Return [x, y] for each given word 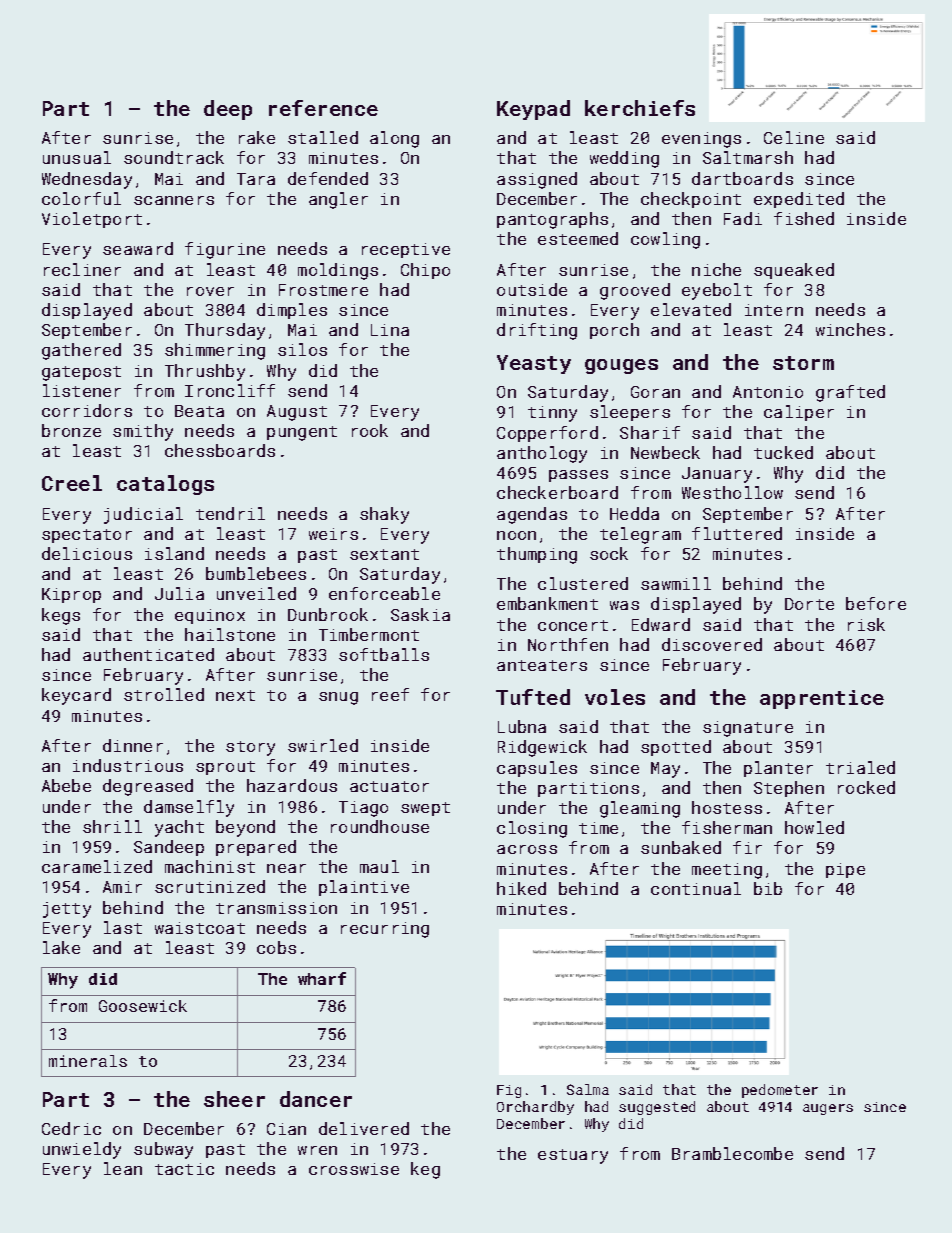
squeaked [794, 271]
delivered [364, 1128]
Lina [390, 330]
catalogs [165, 485]
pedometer [780, 1091]
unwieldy [82, 1150]
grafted [850, 393]
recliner [82, 269]
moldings [338, 271]
